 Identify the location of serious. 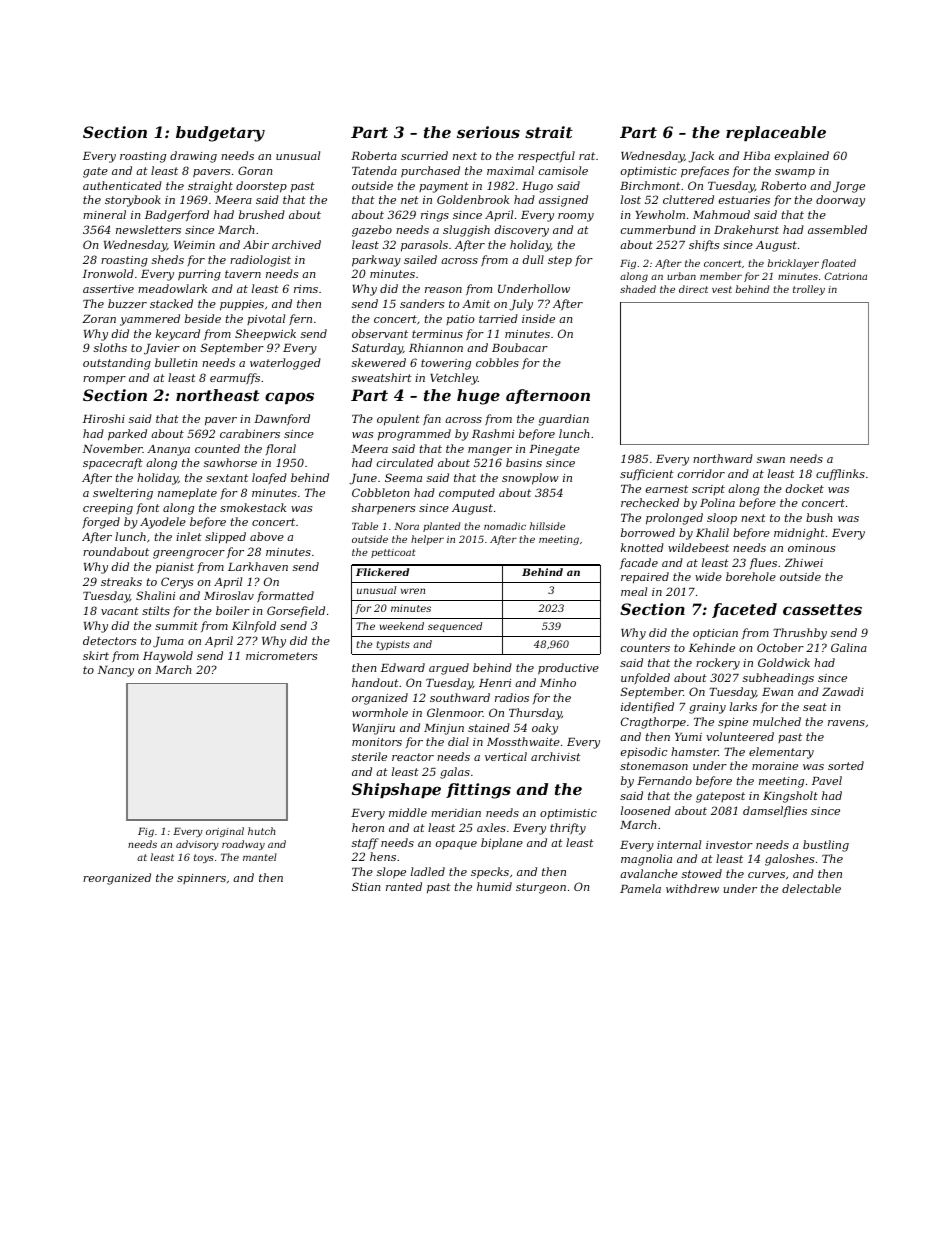
(488, 132).
